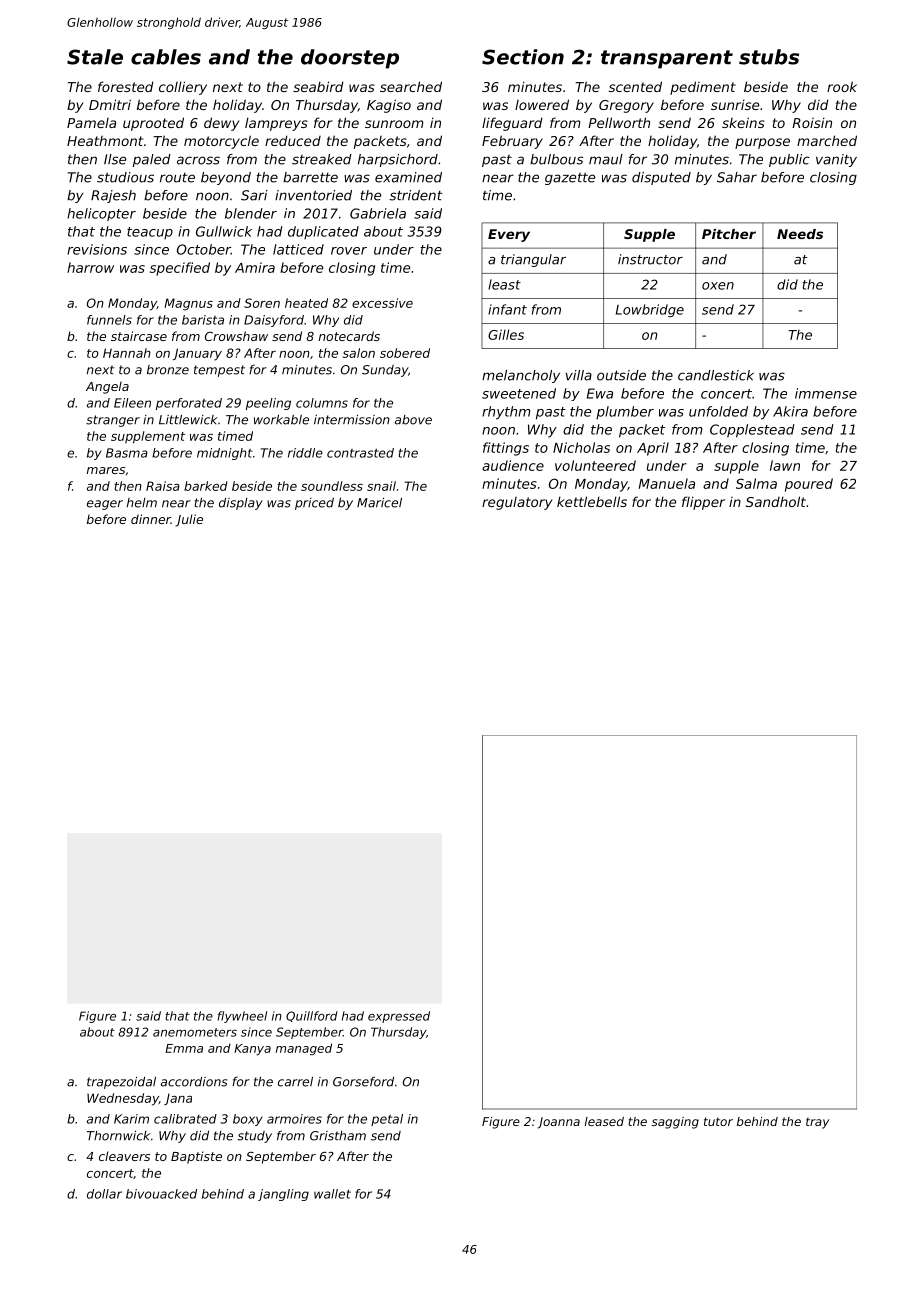  Describe the element at coordinates (592, 501) in the screenshot. I see `kettlebells` at that location.
